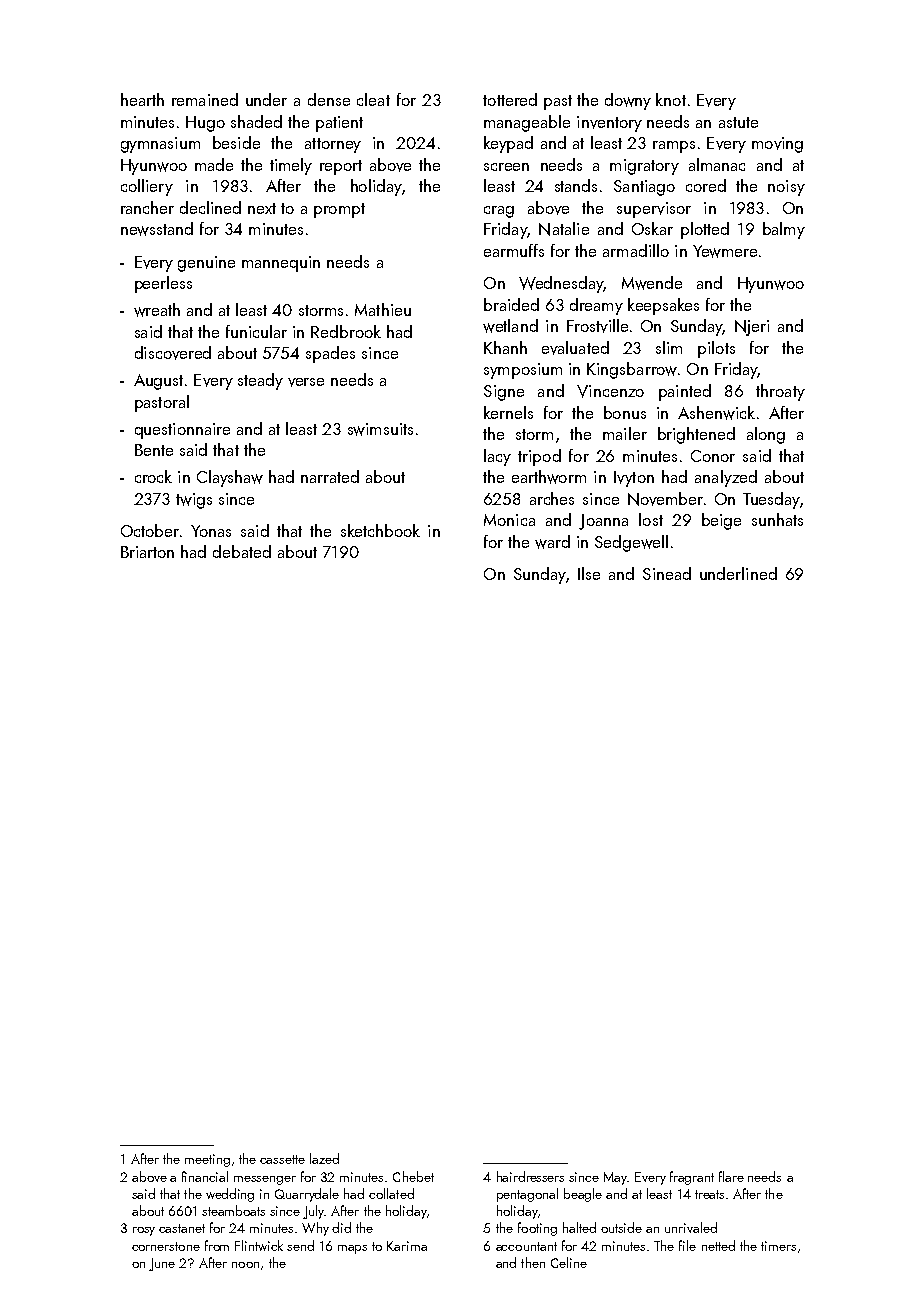 The height and width of the screenshot is (1308, 924). Describe the element at coordinates (211, 531) in the screenshot. I see `Yonas` at that location.
